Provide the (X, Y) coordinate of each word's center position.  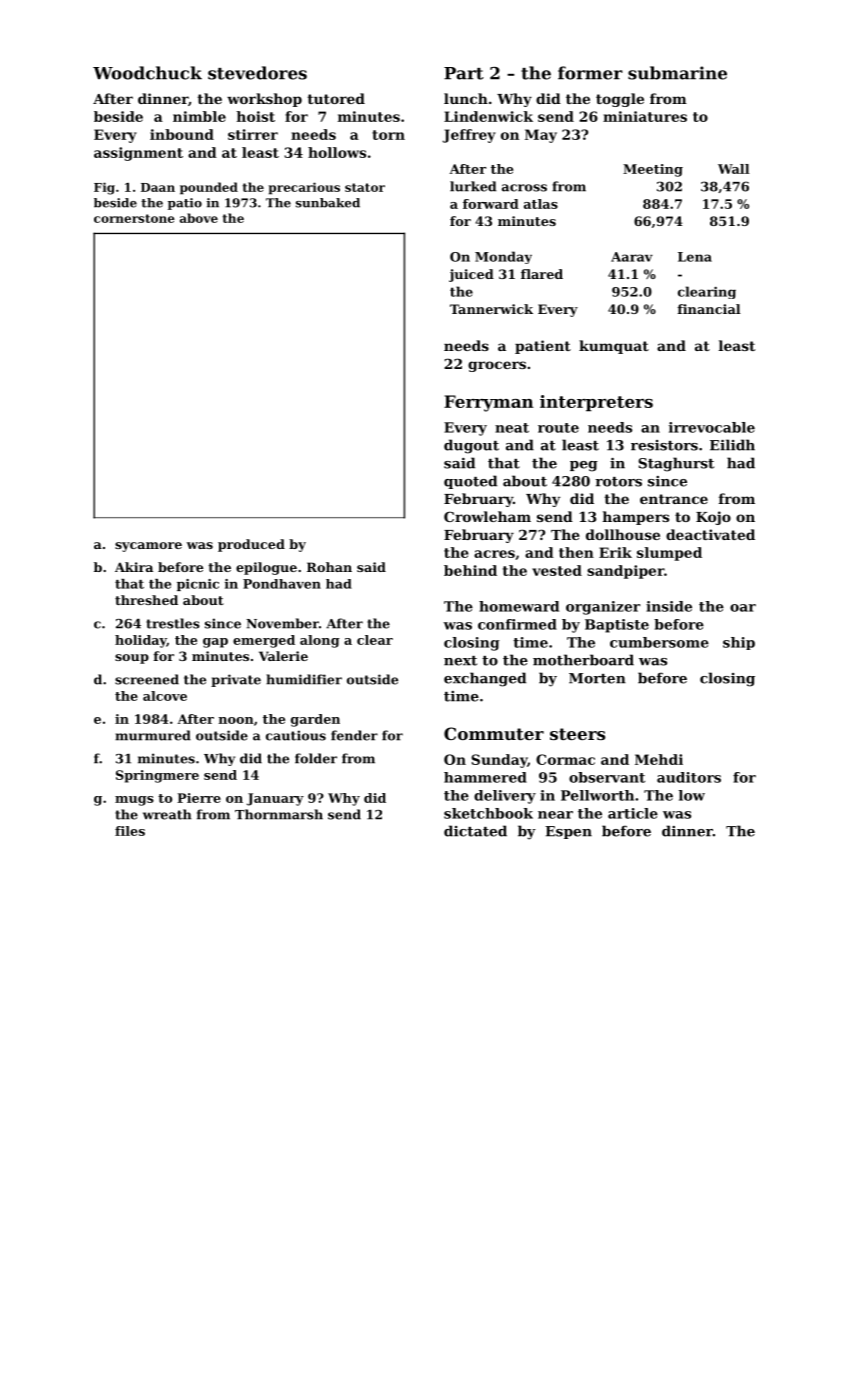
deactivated (710, 534)
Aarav (632, 257)
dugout (471, 446)
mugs (134, 801)
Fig (104, 188)
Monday (503, 257)
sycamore (148, 547)
